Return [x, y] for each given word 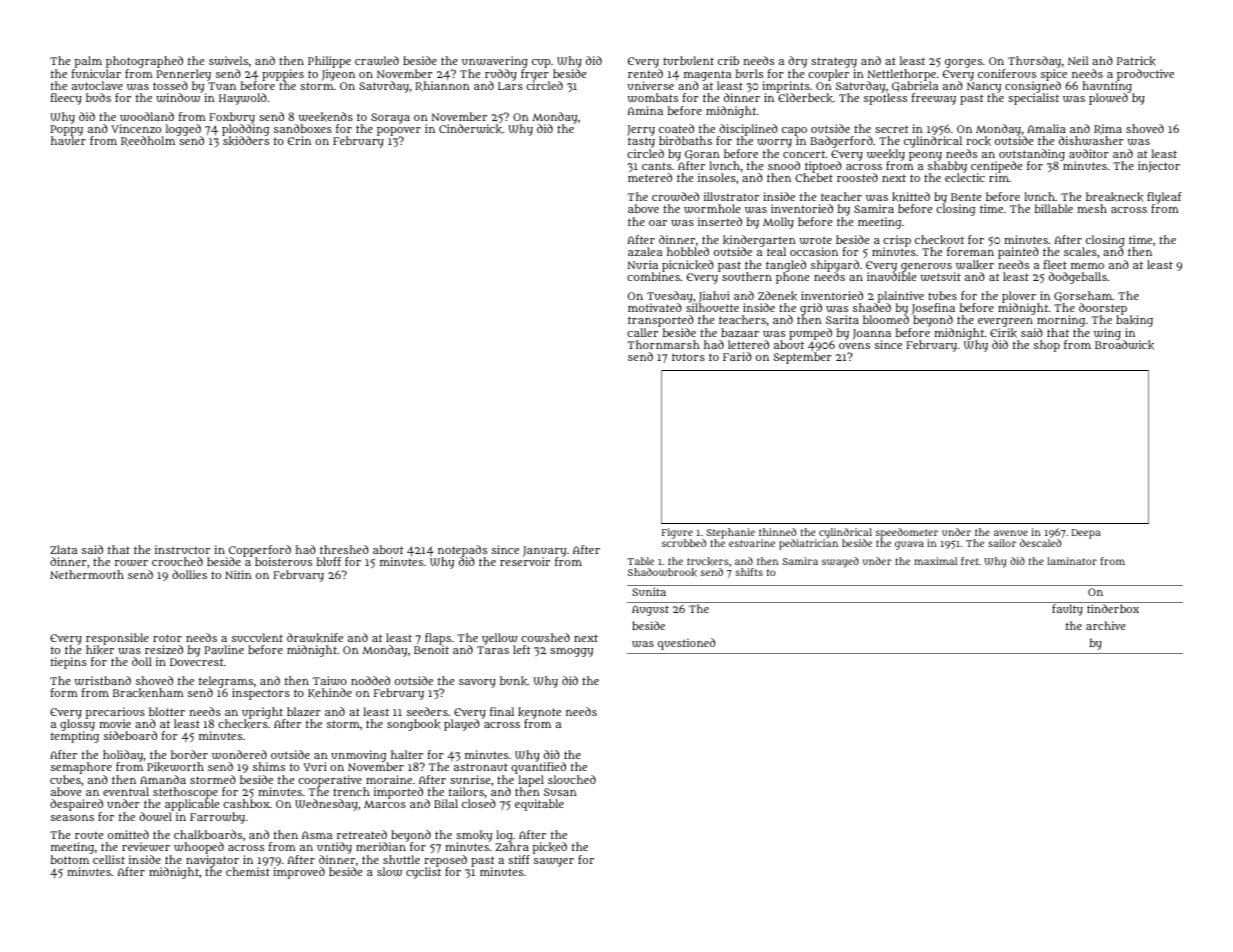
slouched [572, 779]
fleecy [66, 99]
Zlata [63, 549]
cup [541, 63]
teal [776, 252]
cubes [65, 779]
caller [642, 332]
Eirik [1003, 333]
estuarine [752, 543]
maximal [935, 561]
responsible [117, 639]
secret [892, 129]
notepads [462, 551]
